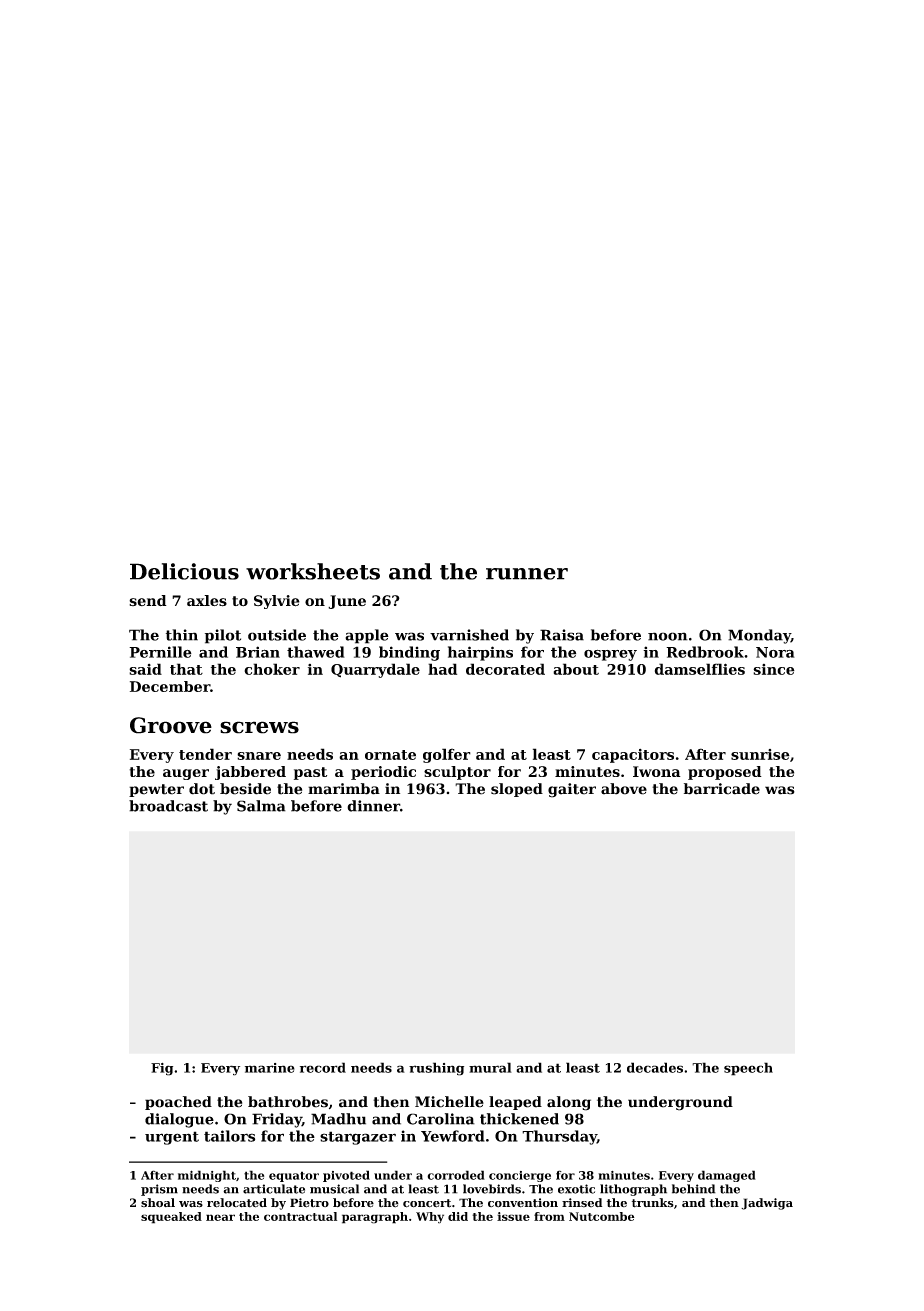 The image size is (924, 1311). What do you see at coordinates (725, 773) in the screenshot?
I see `proposed` at bounding box center [725, 773].
